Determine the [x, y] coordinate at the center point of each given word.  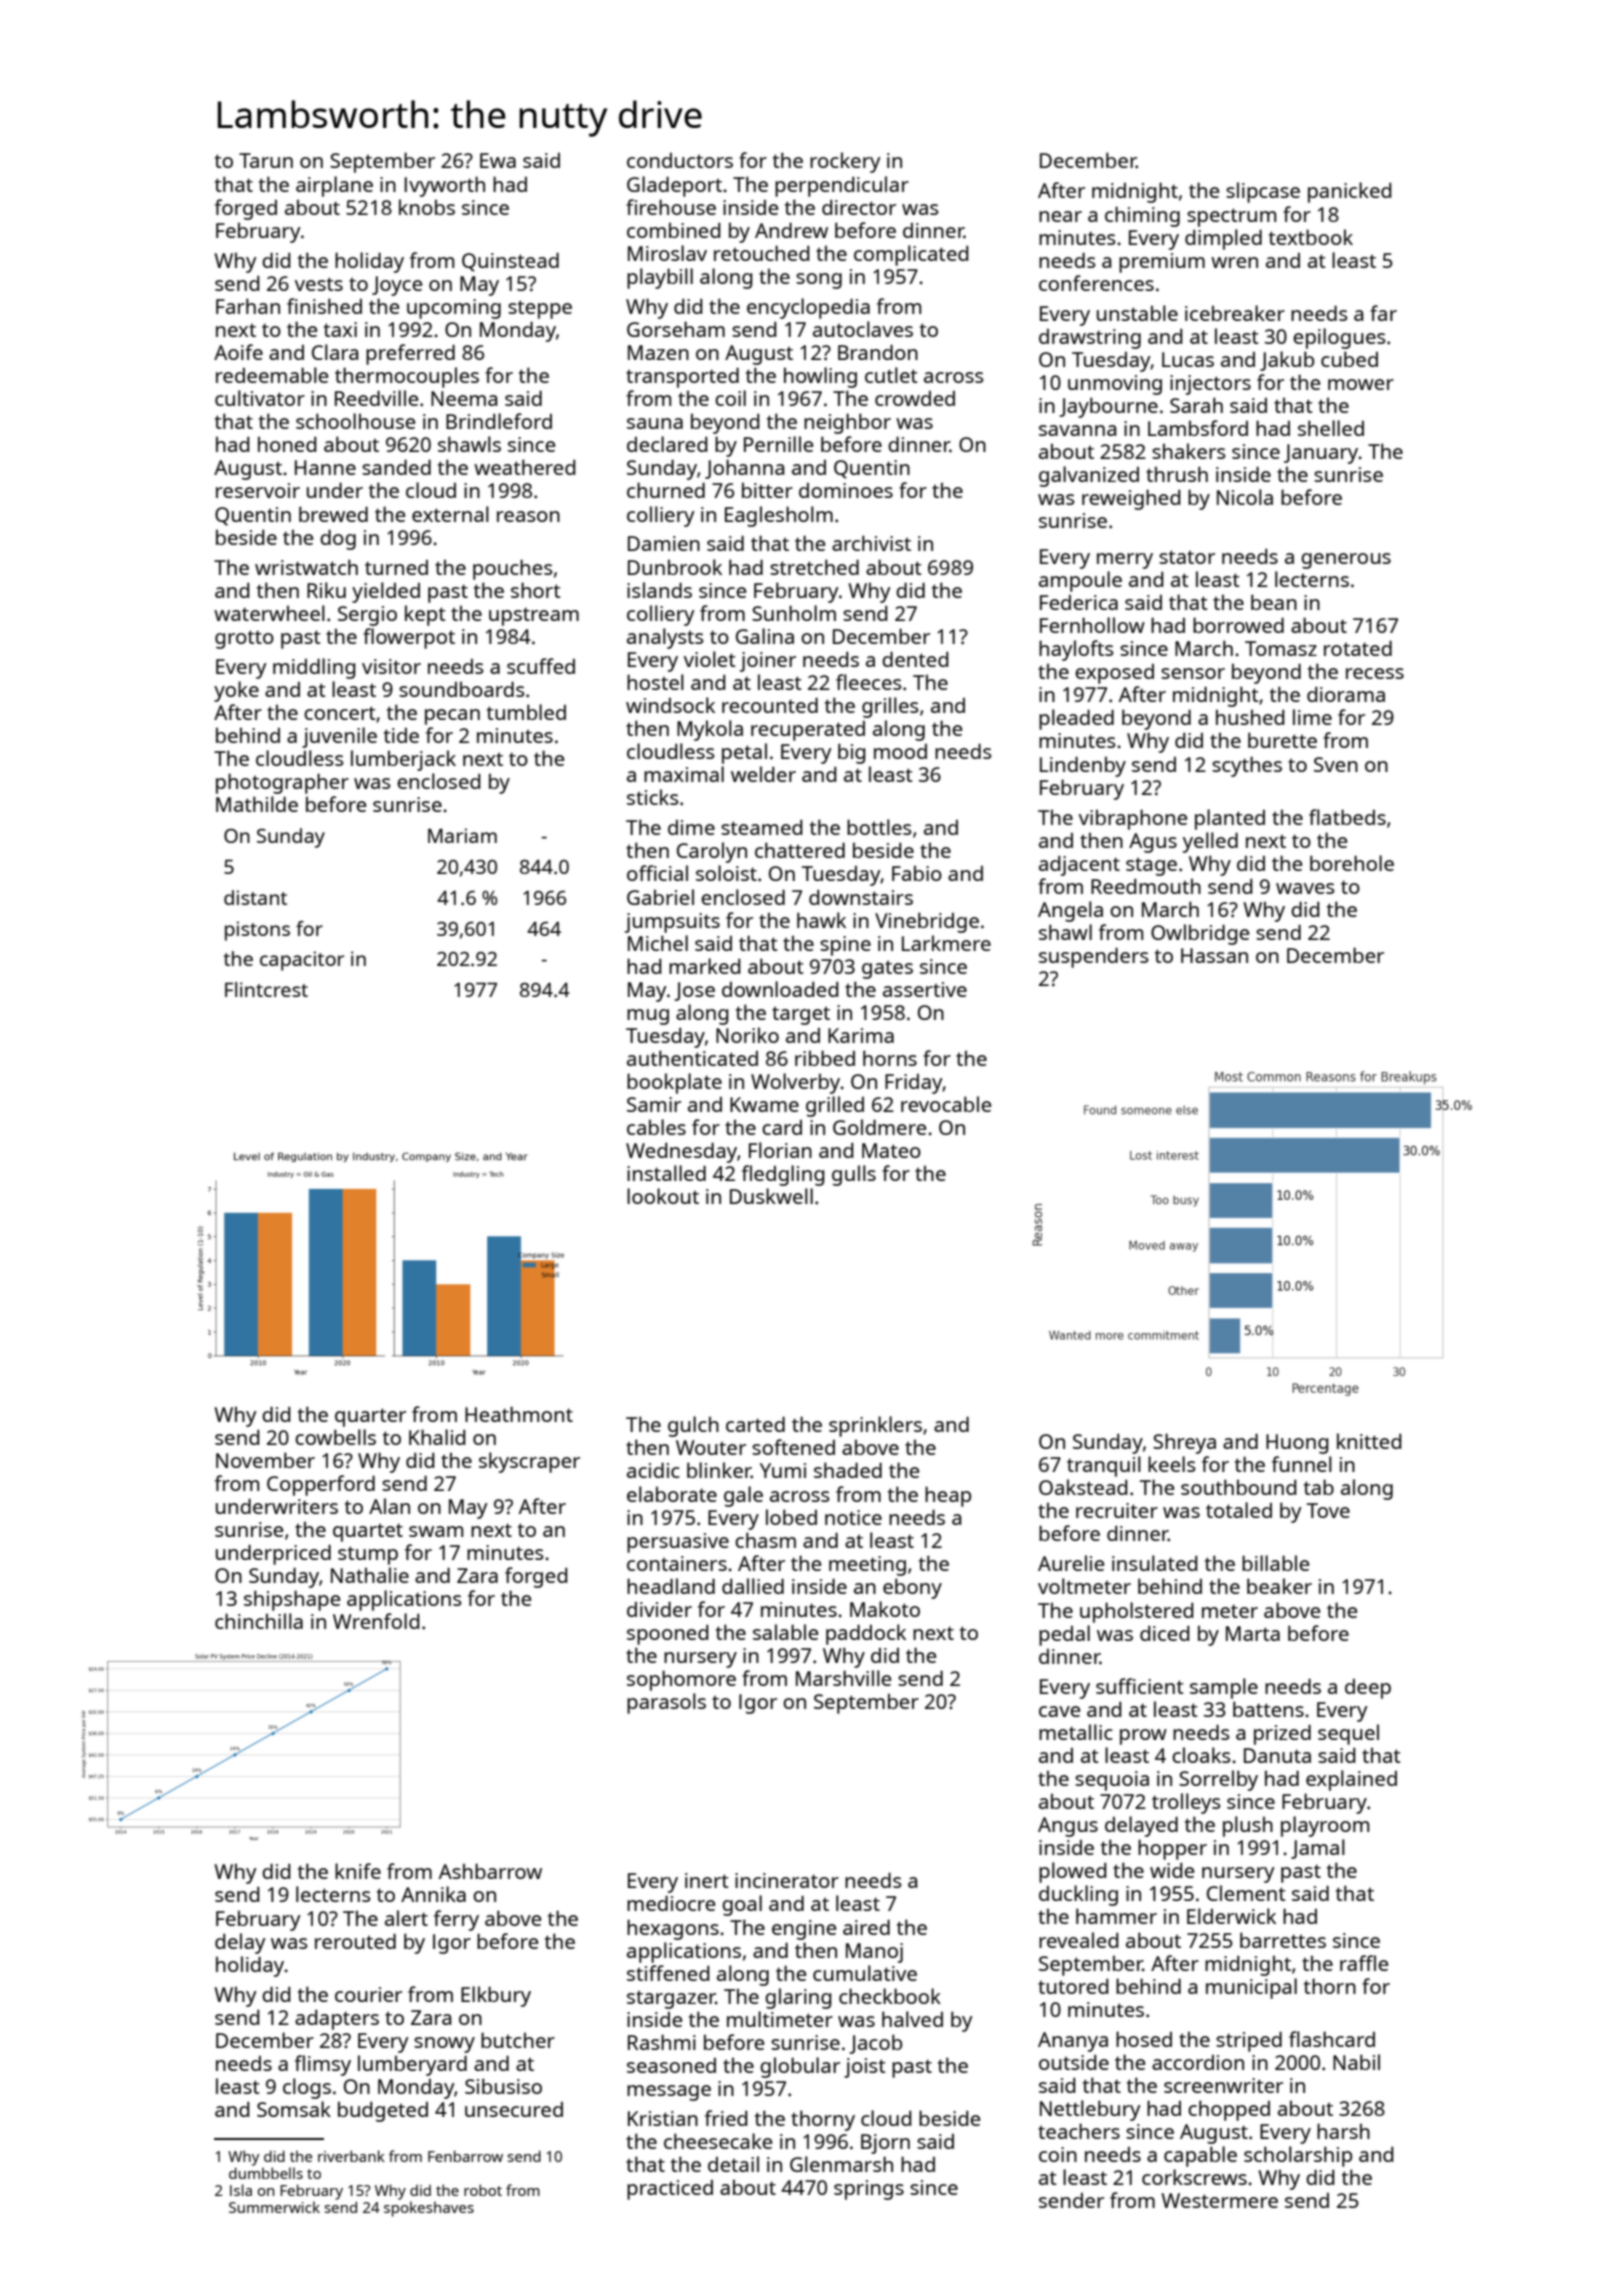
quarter [370, 1417]
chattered [800, 850]
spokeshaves [429, 2209]
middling [314, 668]
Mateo [891, 1150]
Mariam [462, 835]
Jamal [1318, 1849]
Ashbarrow [490, 1871]
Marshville [843, 1678]
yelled [1210, 842]
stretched [814, 567]
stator [1187, 557]
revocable [946, 1104]
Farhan [248, 306]
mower [1361, 384]
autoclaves [863, 329]
